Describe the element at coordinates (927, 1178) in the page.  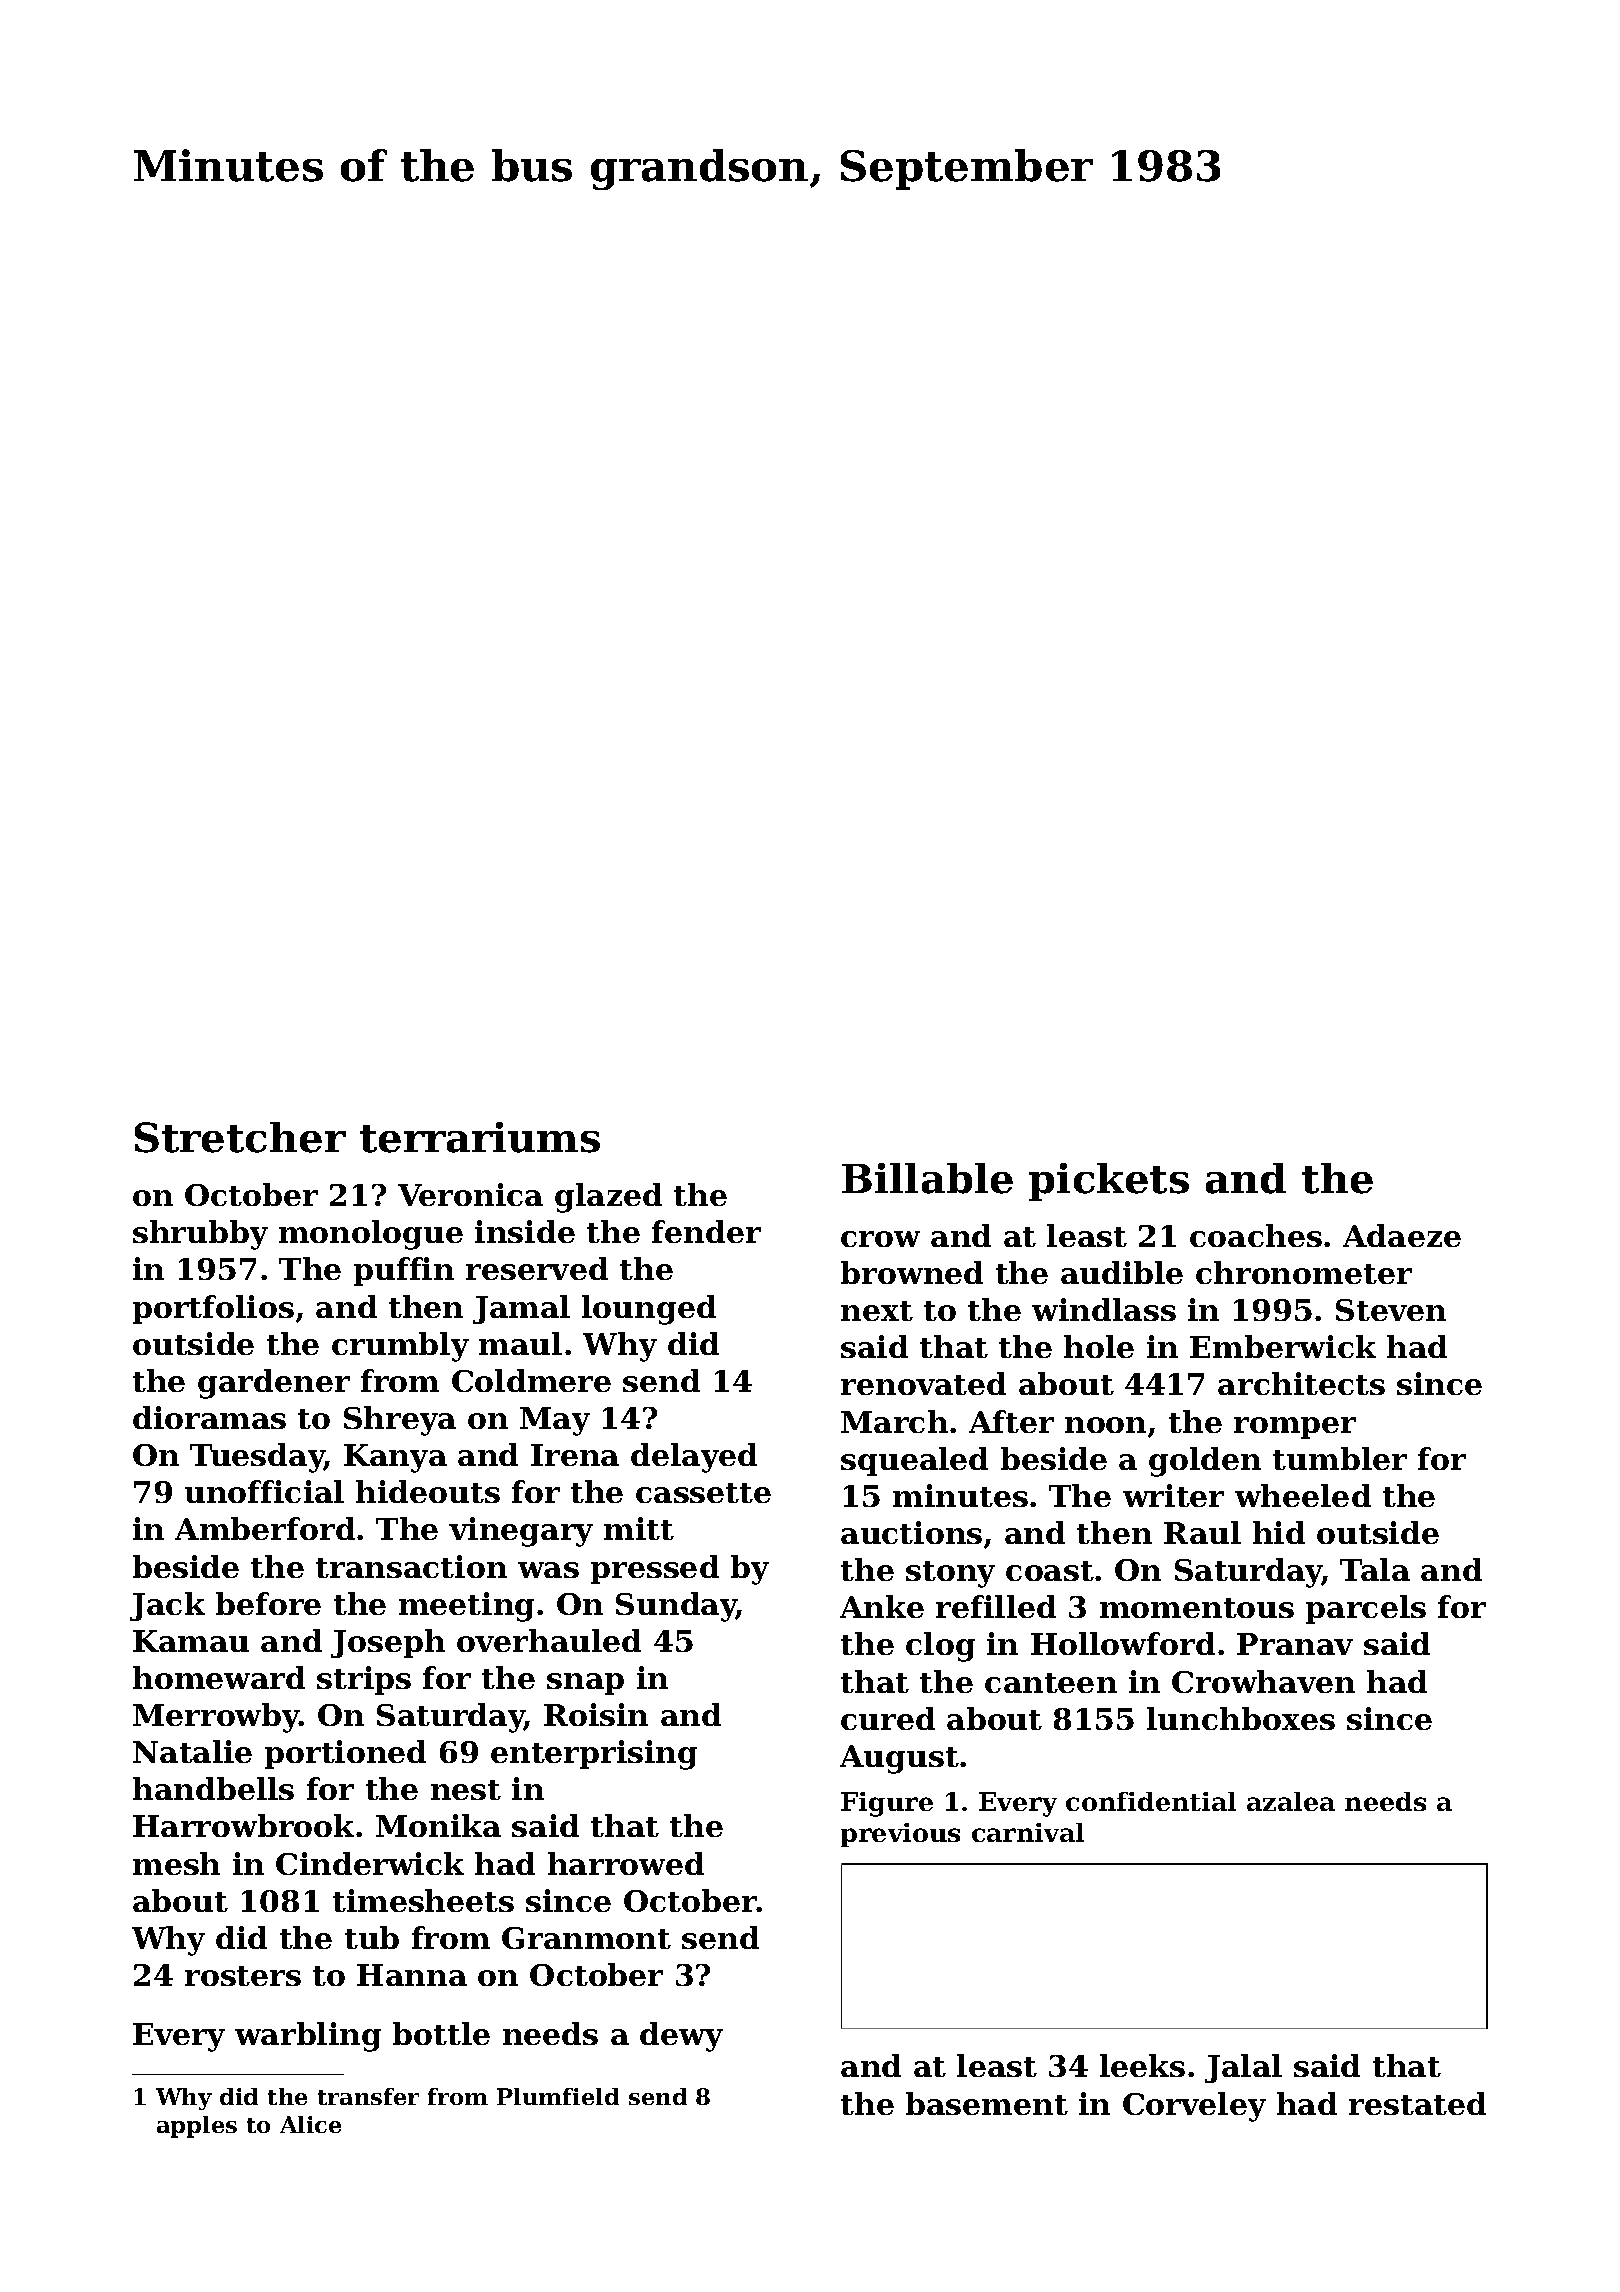
I see `Billable` at that location.
